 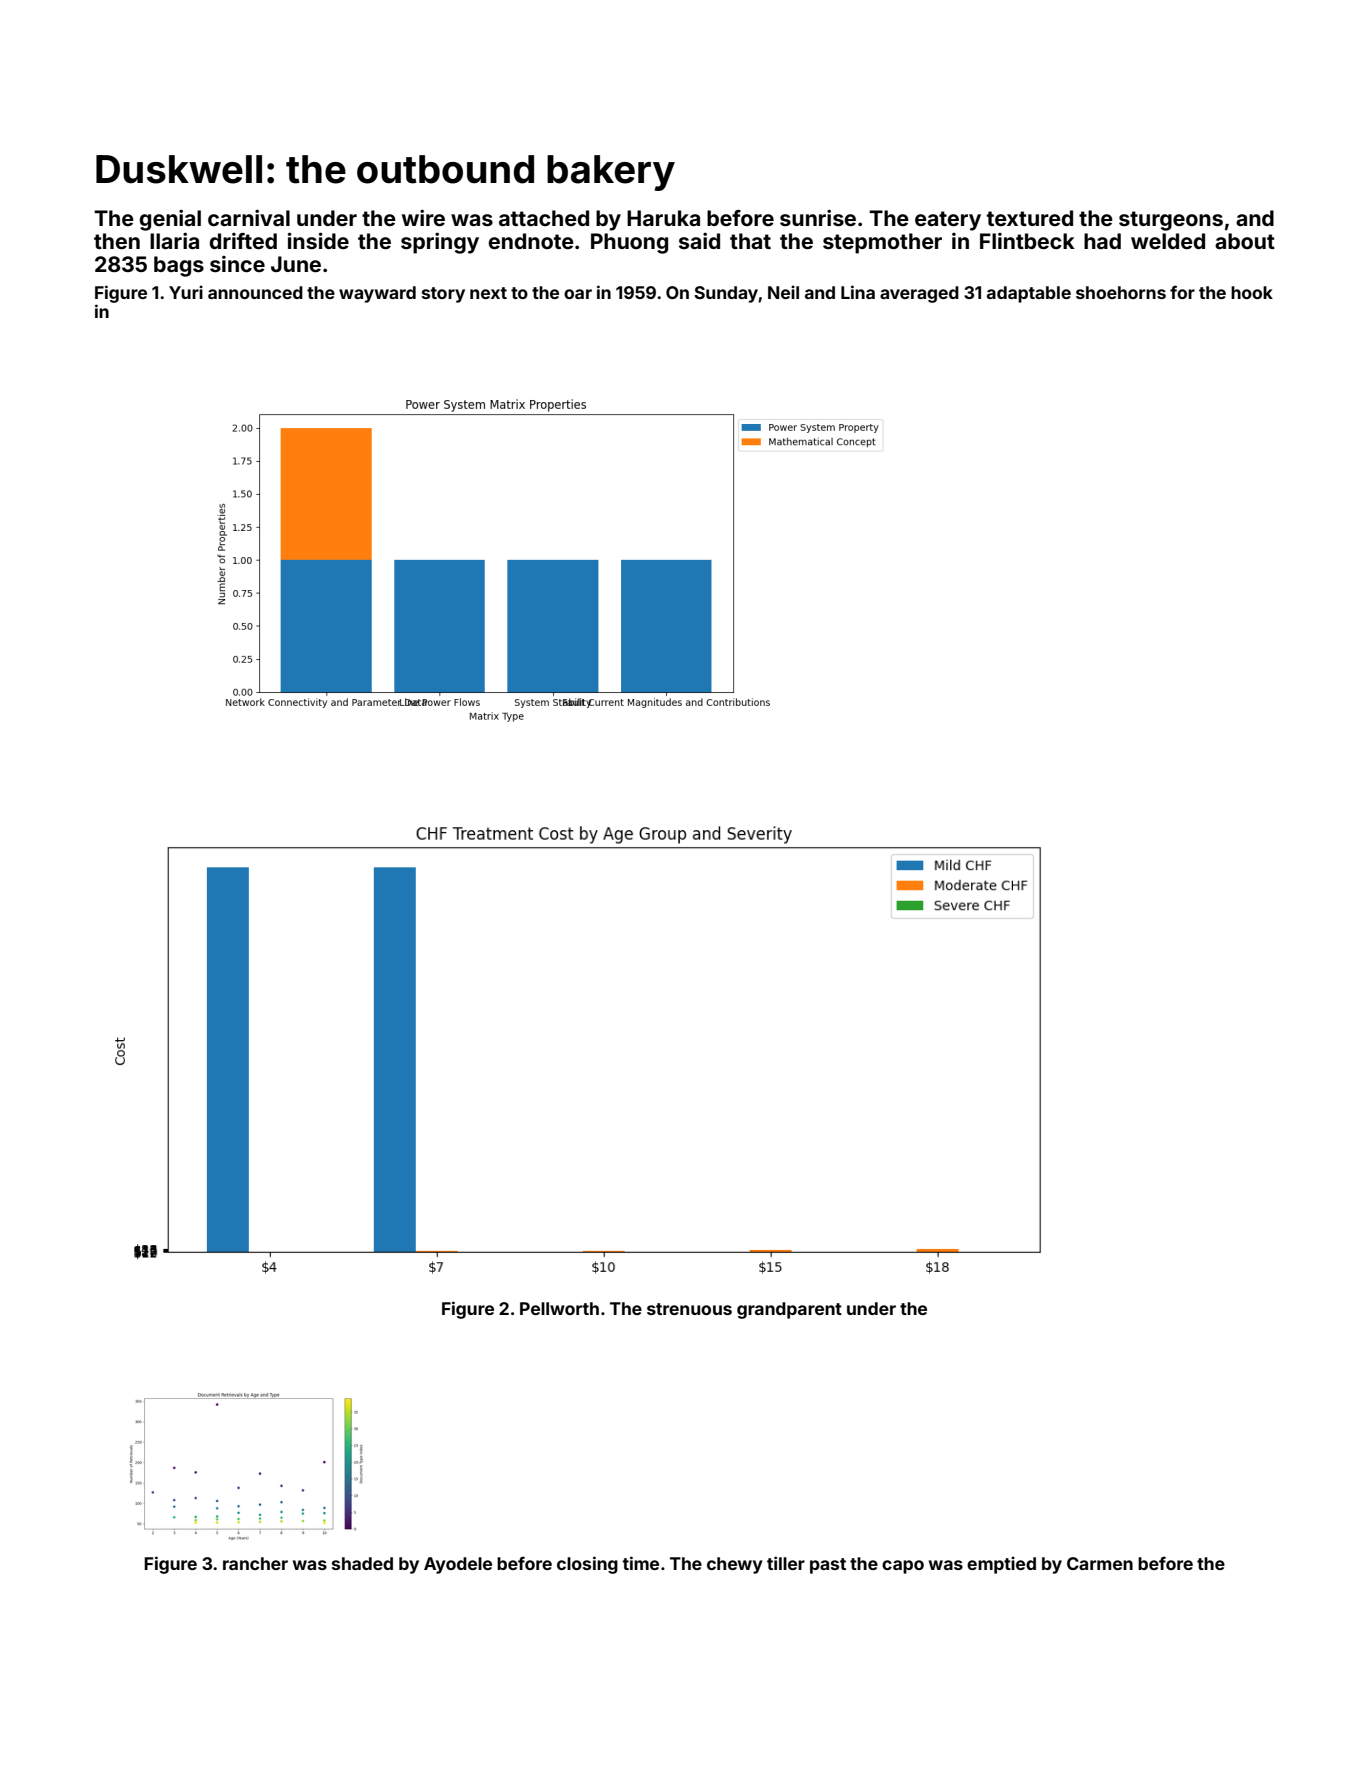 I want to click on shaded, so click(x=362, y=1563).
